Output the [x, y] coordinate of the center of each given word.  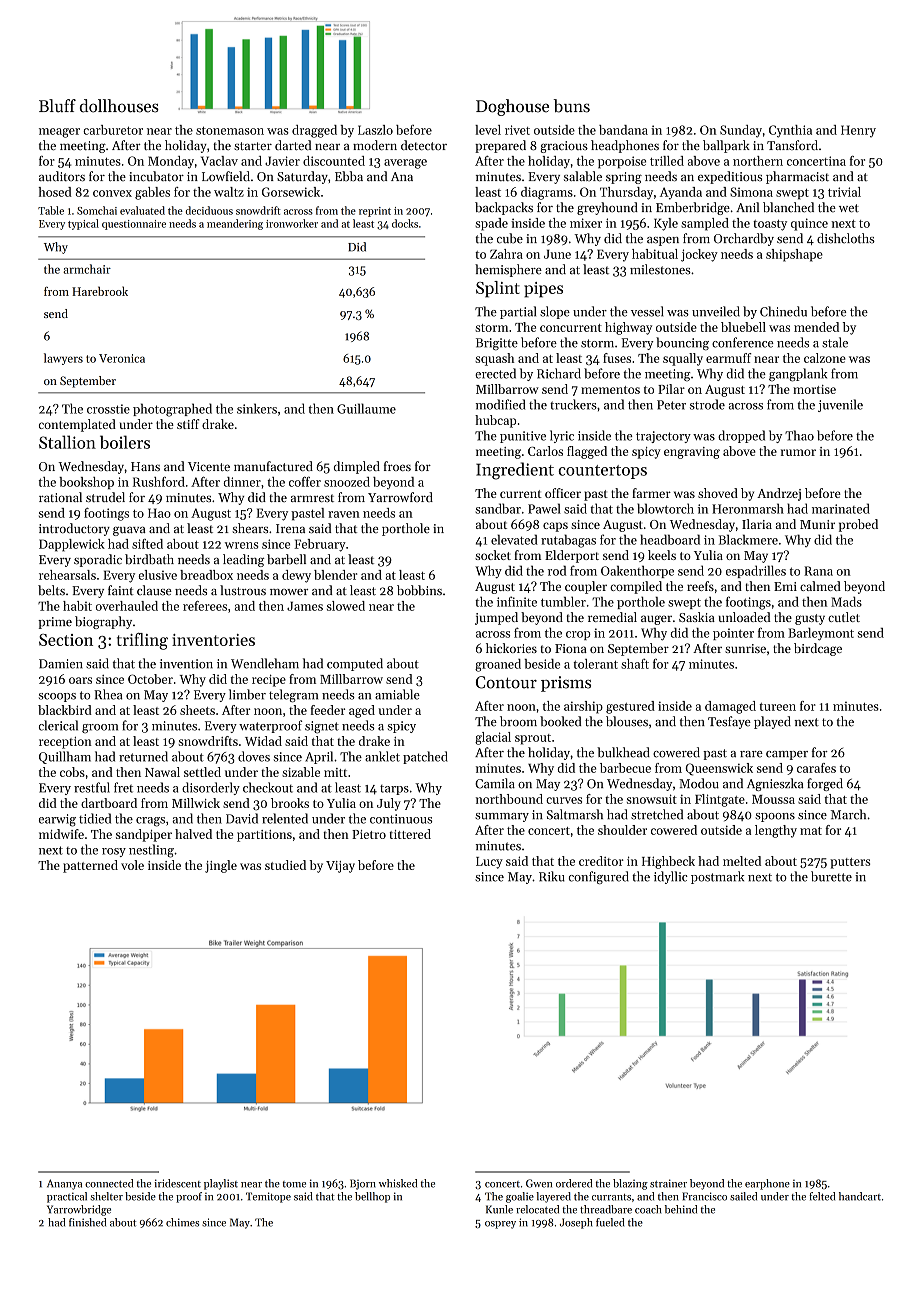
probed [858, 525]
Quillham [65, 757]
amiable [397, 694]
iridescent [177, 1183]
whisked [398, 1183]
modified [500, 404]
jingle [221, 866]
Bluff [57, 106]
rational [60, 497]
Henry [858, 131]
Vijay [340, 867]
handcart [860, 1196]
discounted [334, 161]
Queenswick [719, 769]
